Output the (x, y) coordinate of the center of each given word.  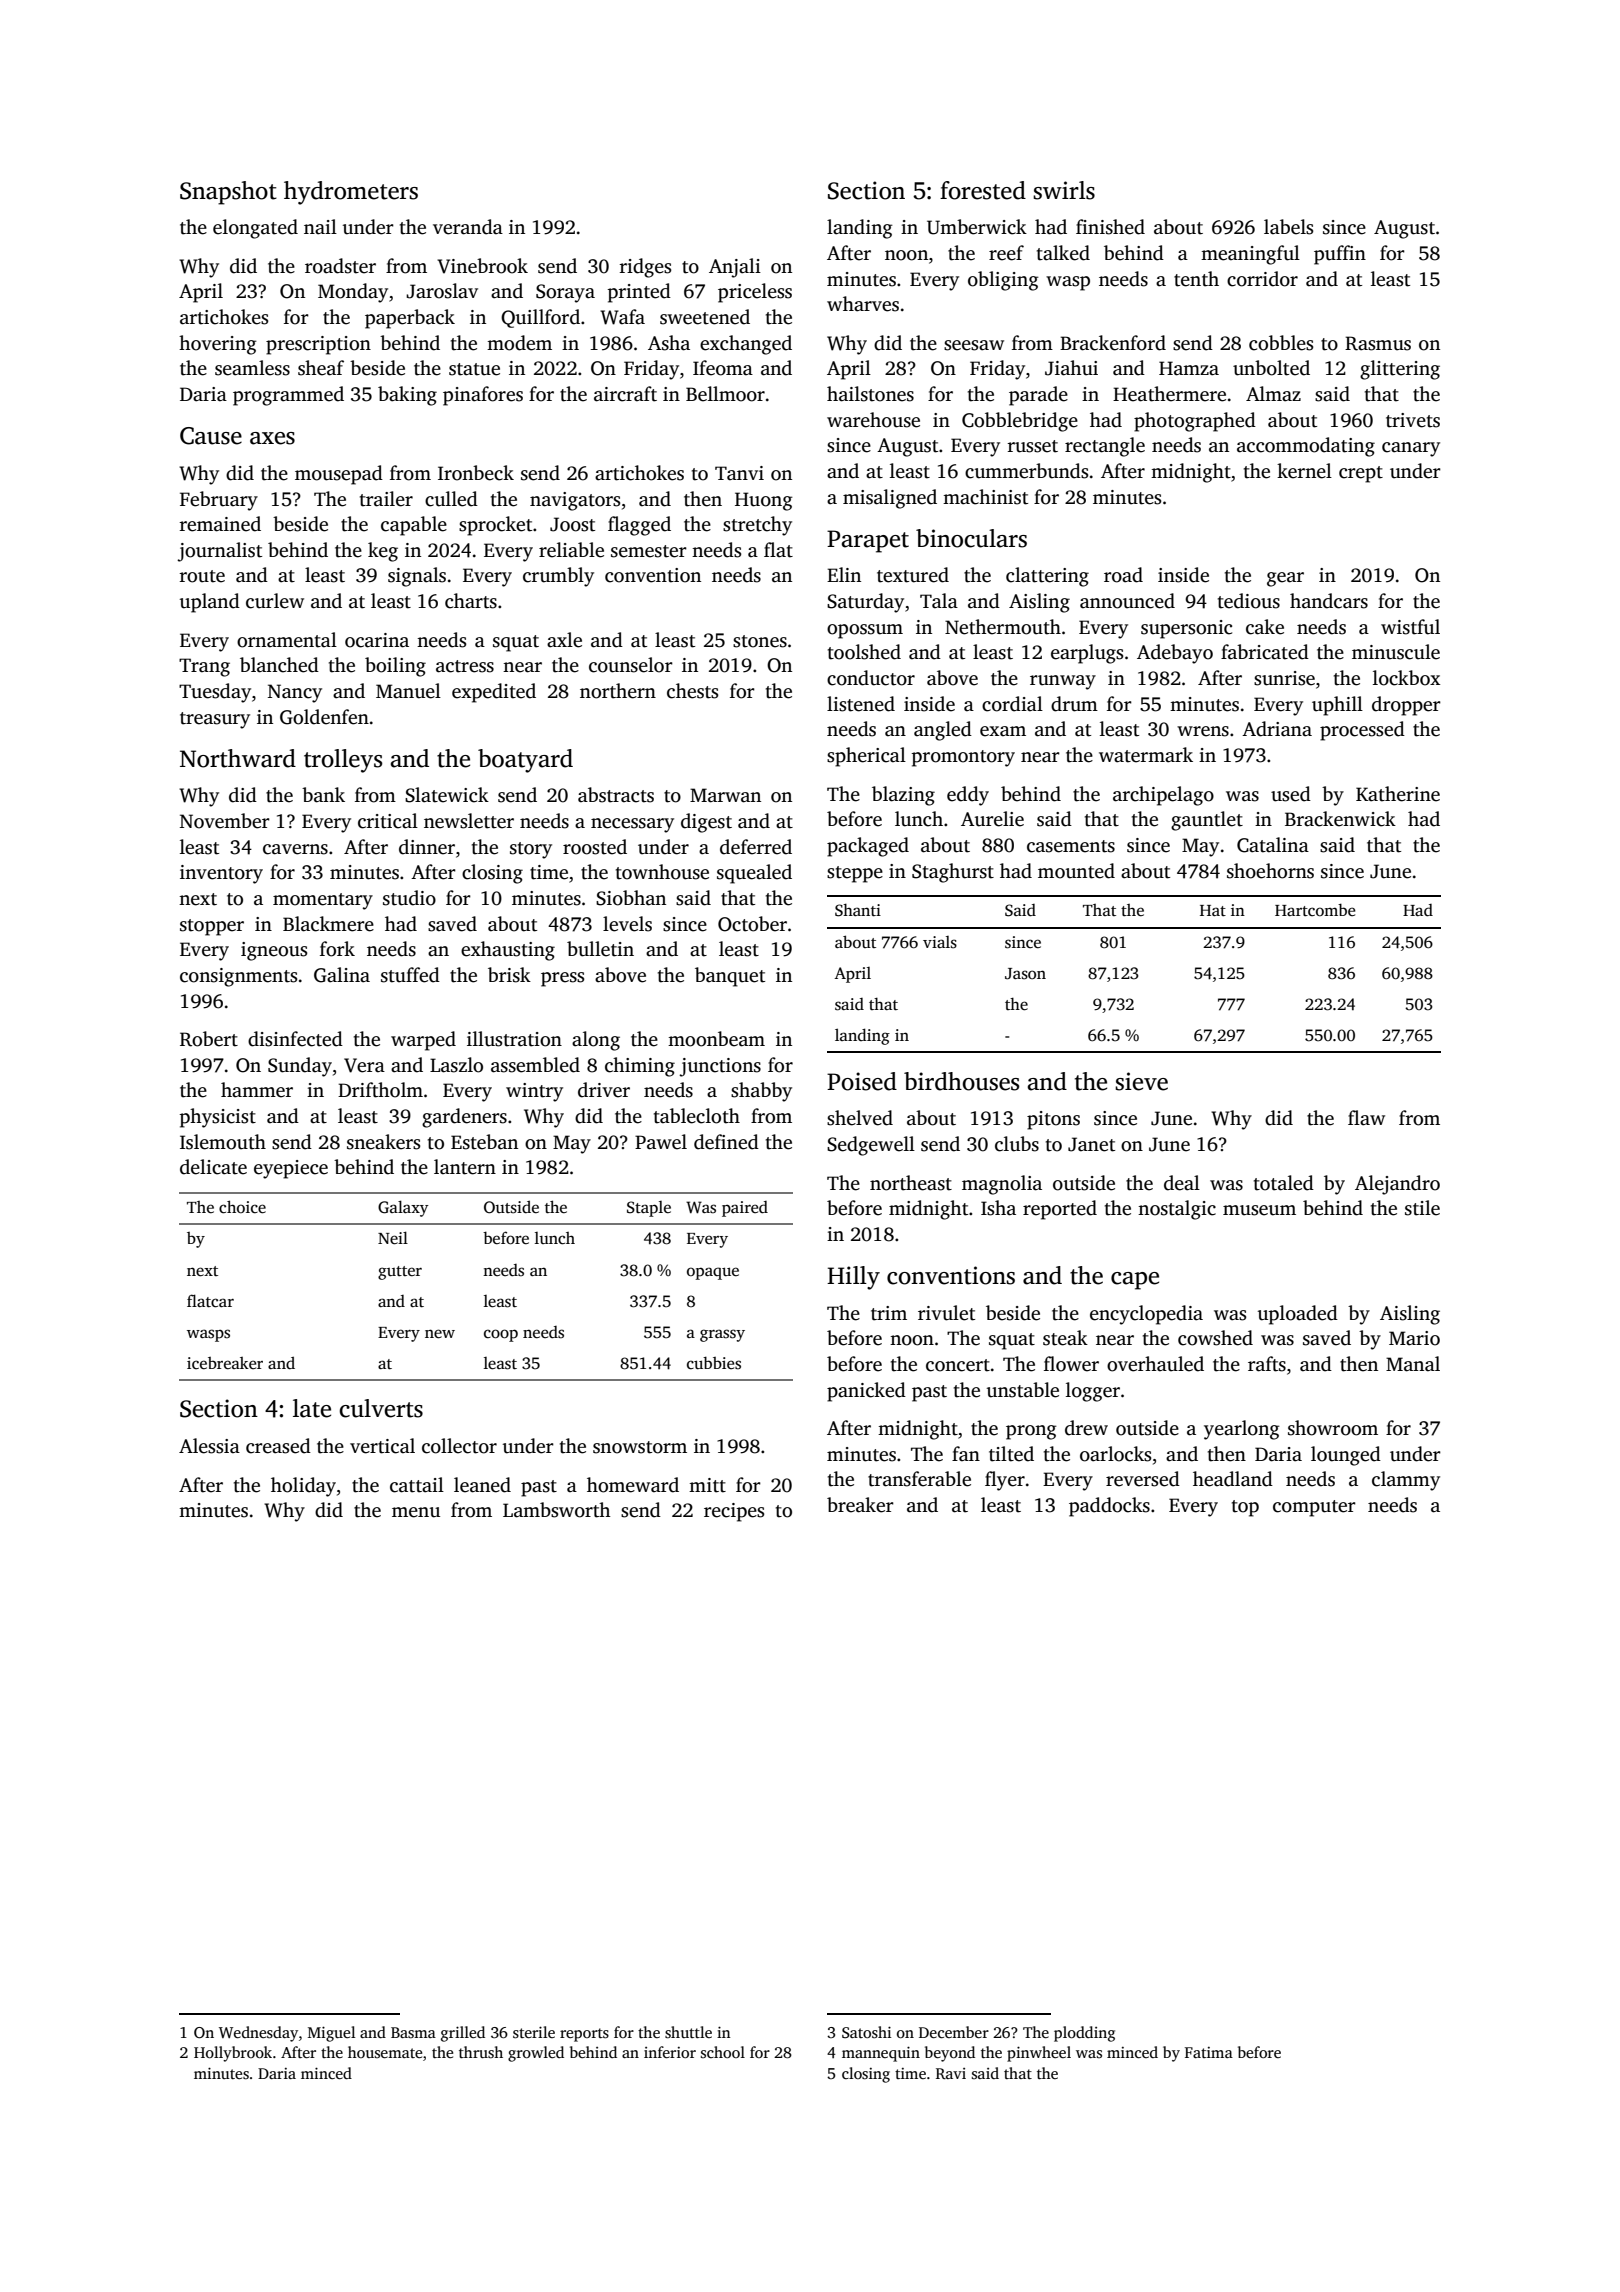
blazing (903, 796)
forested (983, 190)
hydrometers (351, 193)
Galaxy (403, 1208)
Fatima (1209, 2052)
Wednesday (258, 2034)
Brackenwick (1340, 819)
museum (1259, 1210)
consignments (238, 977)
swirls (1064, 190)
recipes (734, 1512)
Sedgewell (871, 1146)
